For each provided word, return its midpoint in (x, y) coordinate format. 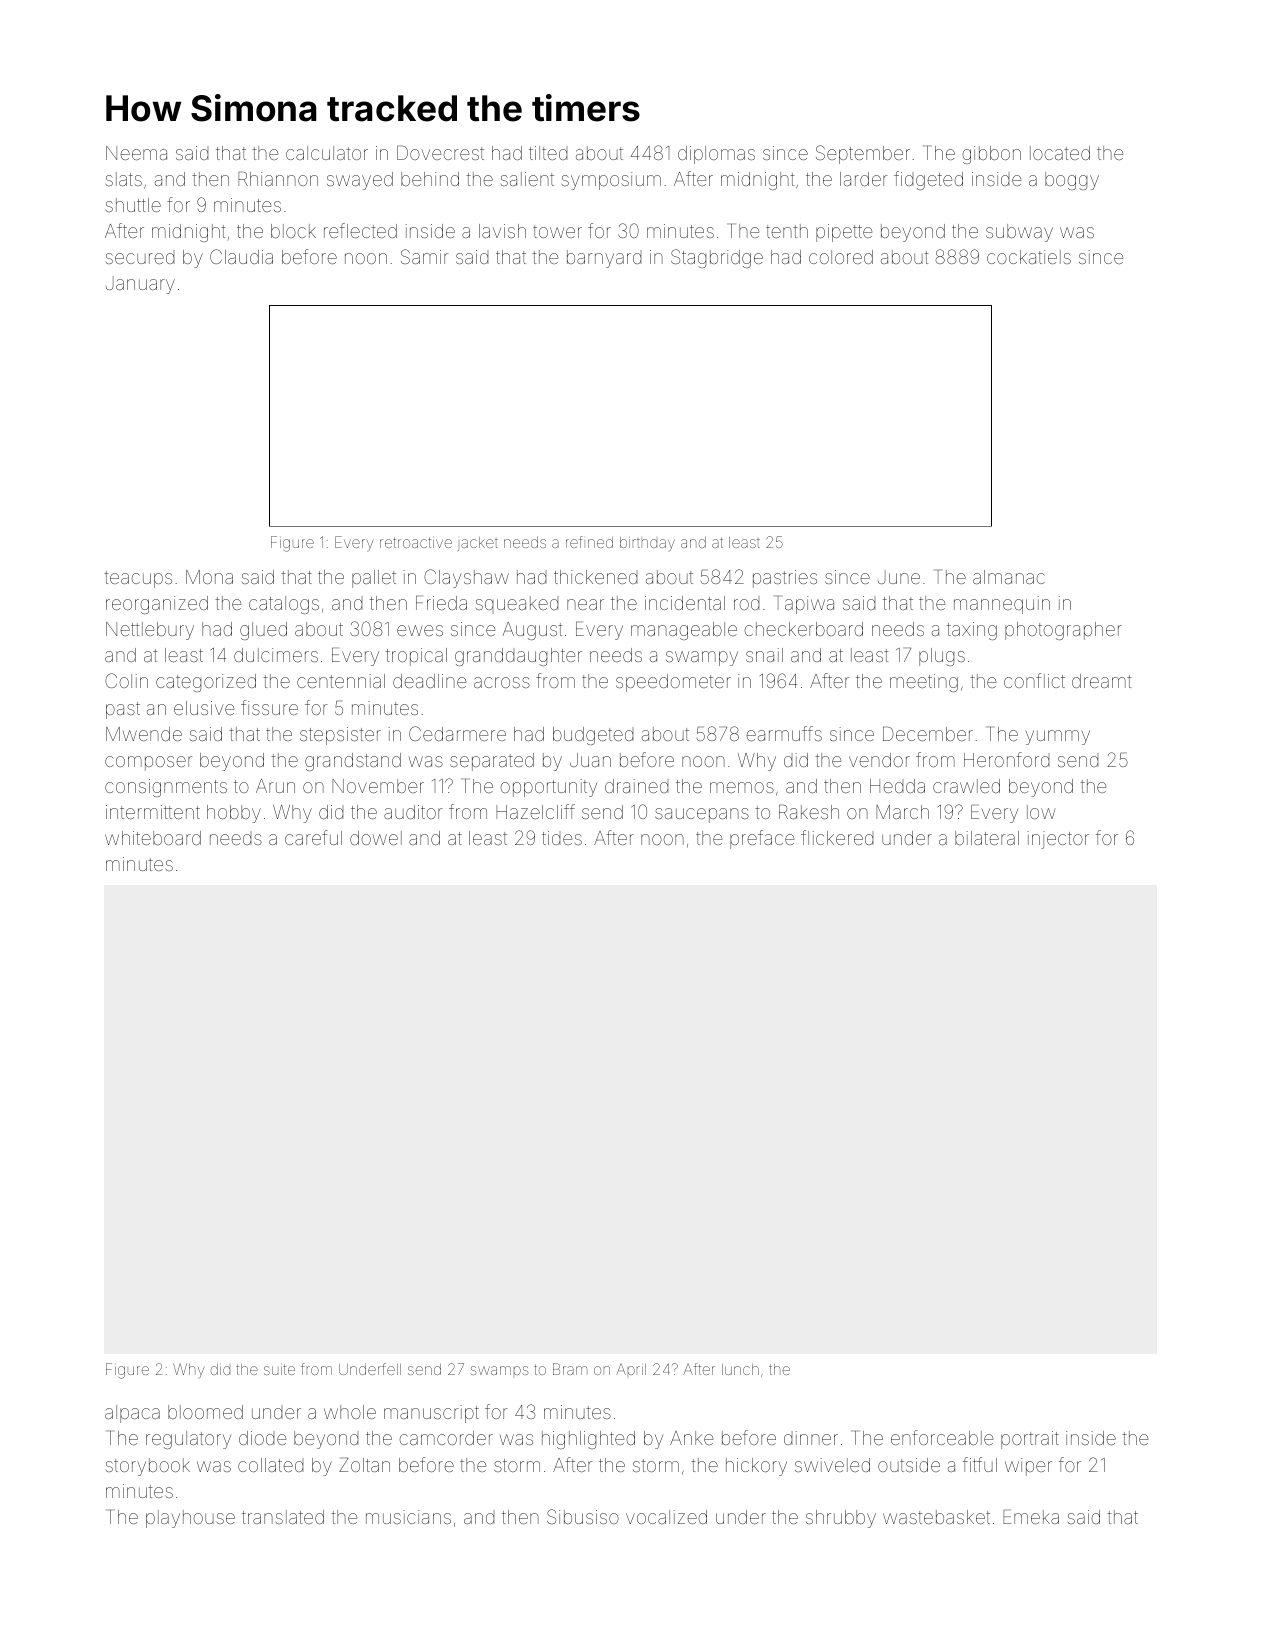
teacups (138, 579)
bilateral (987, 838)
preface (762, 839)
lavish (502, 231)
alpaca (132, 1414)
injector (1058, 840)
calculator (327, 153)
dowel (376, 838)
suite (279, 1369)
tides (562, 838)
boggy (1072, 181)
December (928, 734)
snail (764, 655)
